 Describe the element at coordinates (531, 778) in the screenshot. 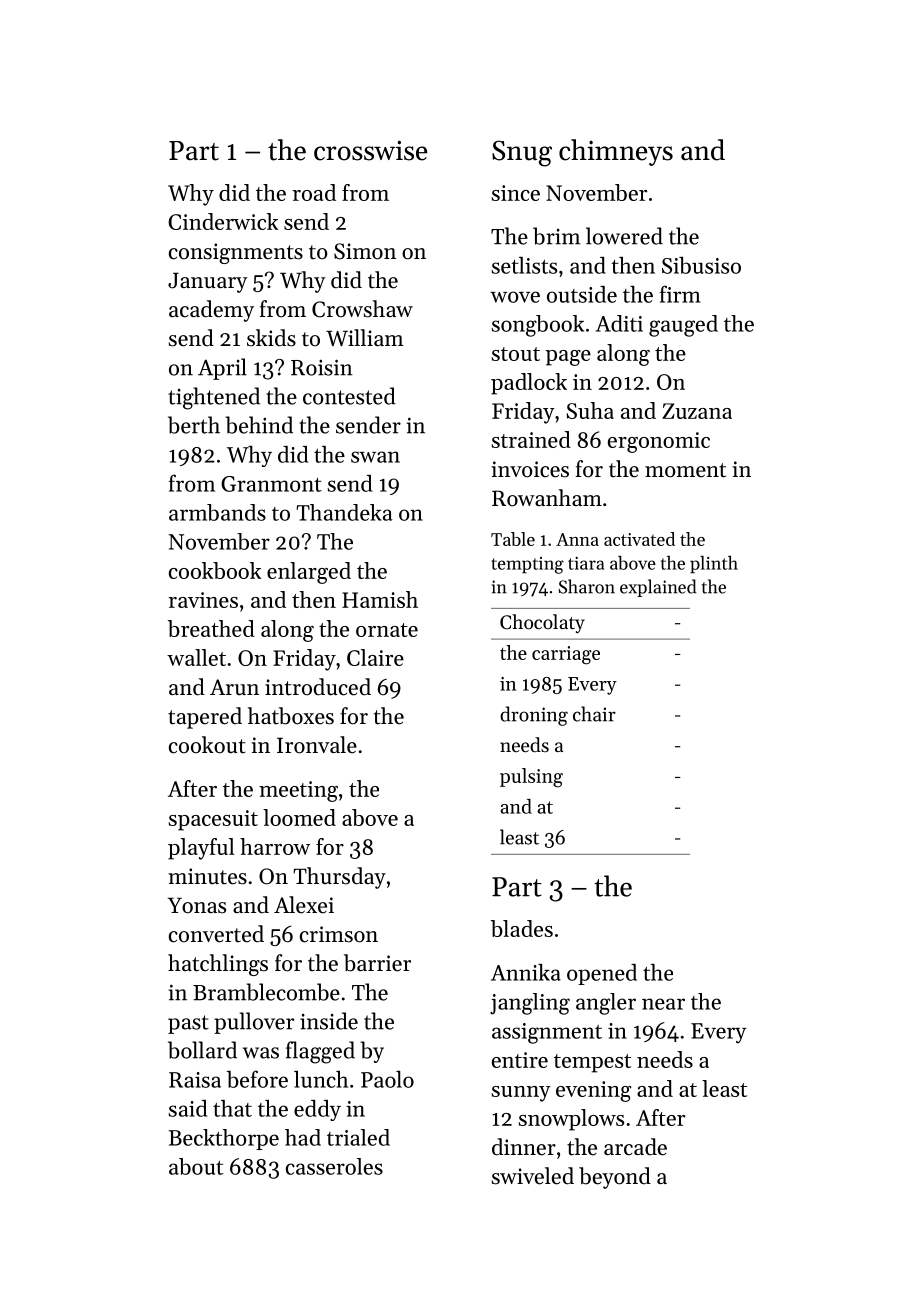

I see `pulsing` at that location.
